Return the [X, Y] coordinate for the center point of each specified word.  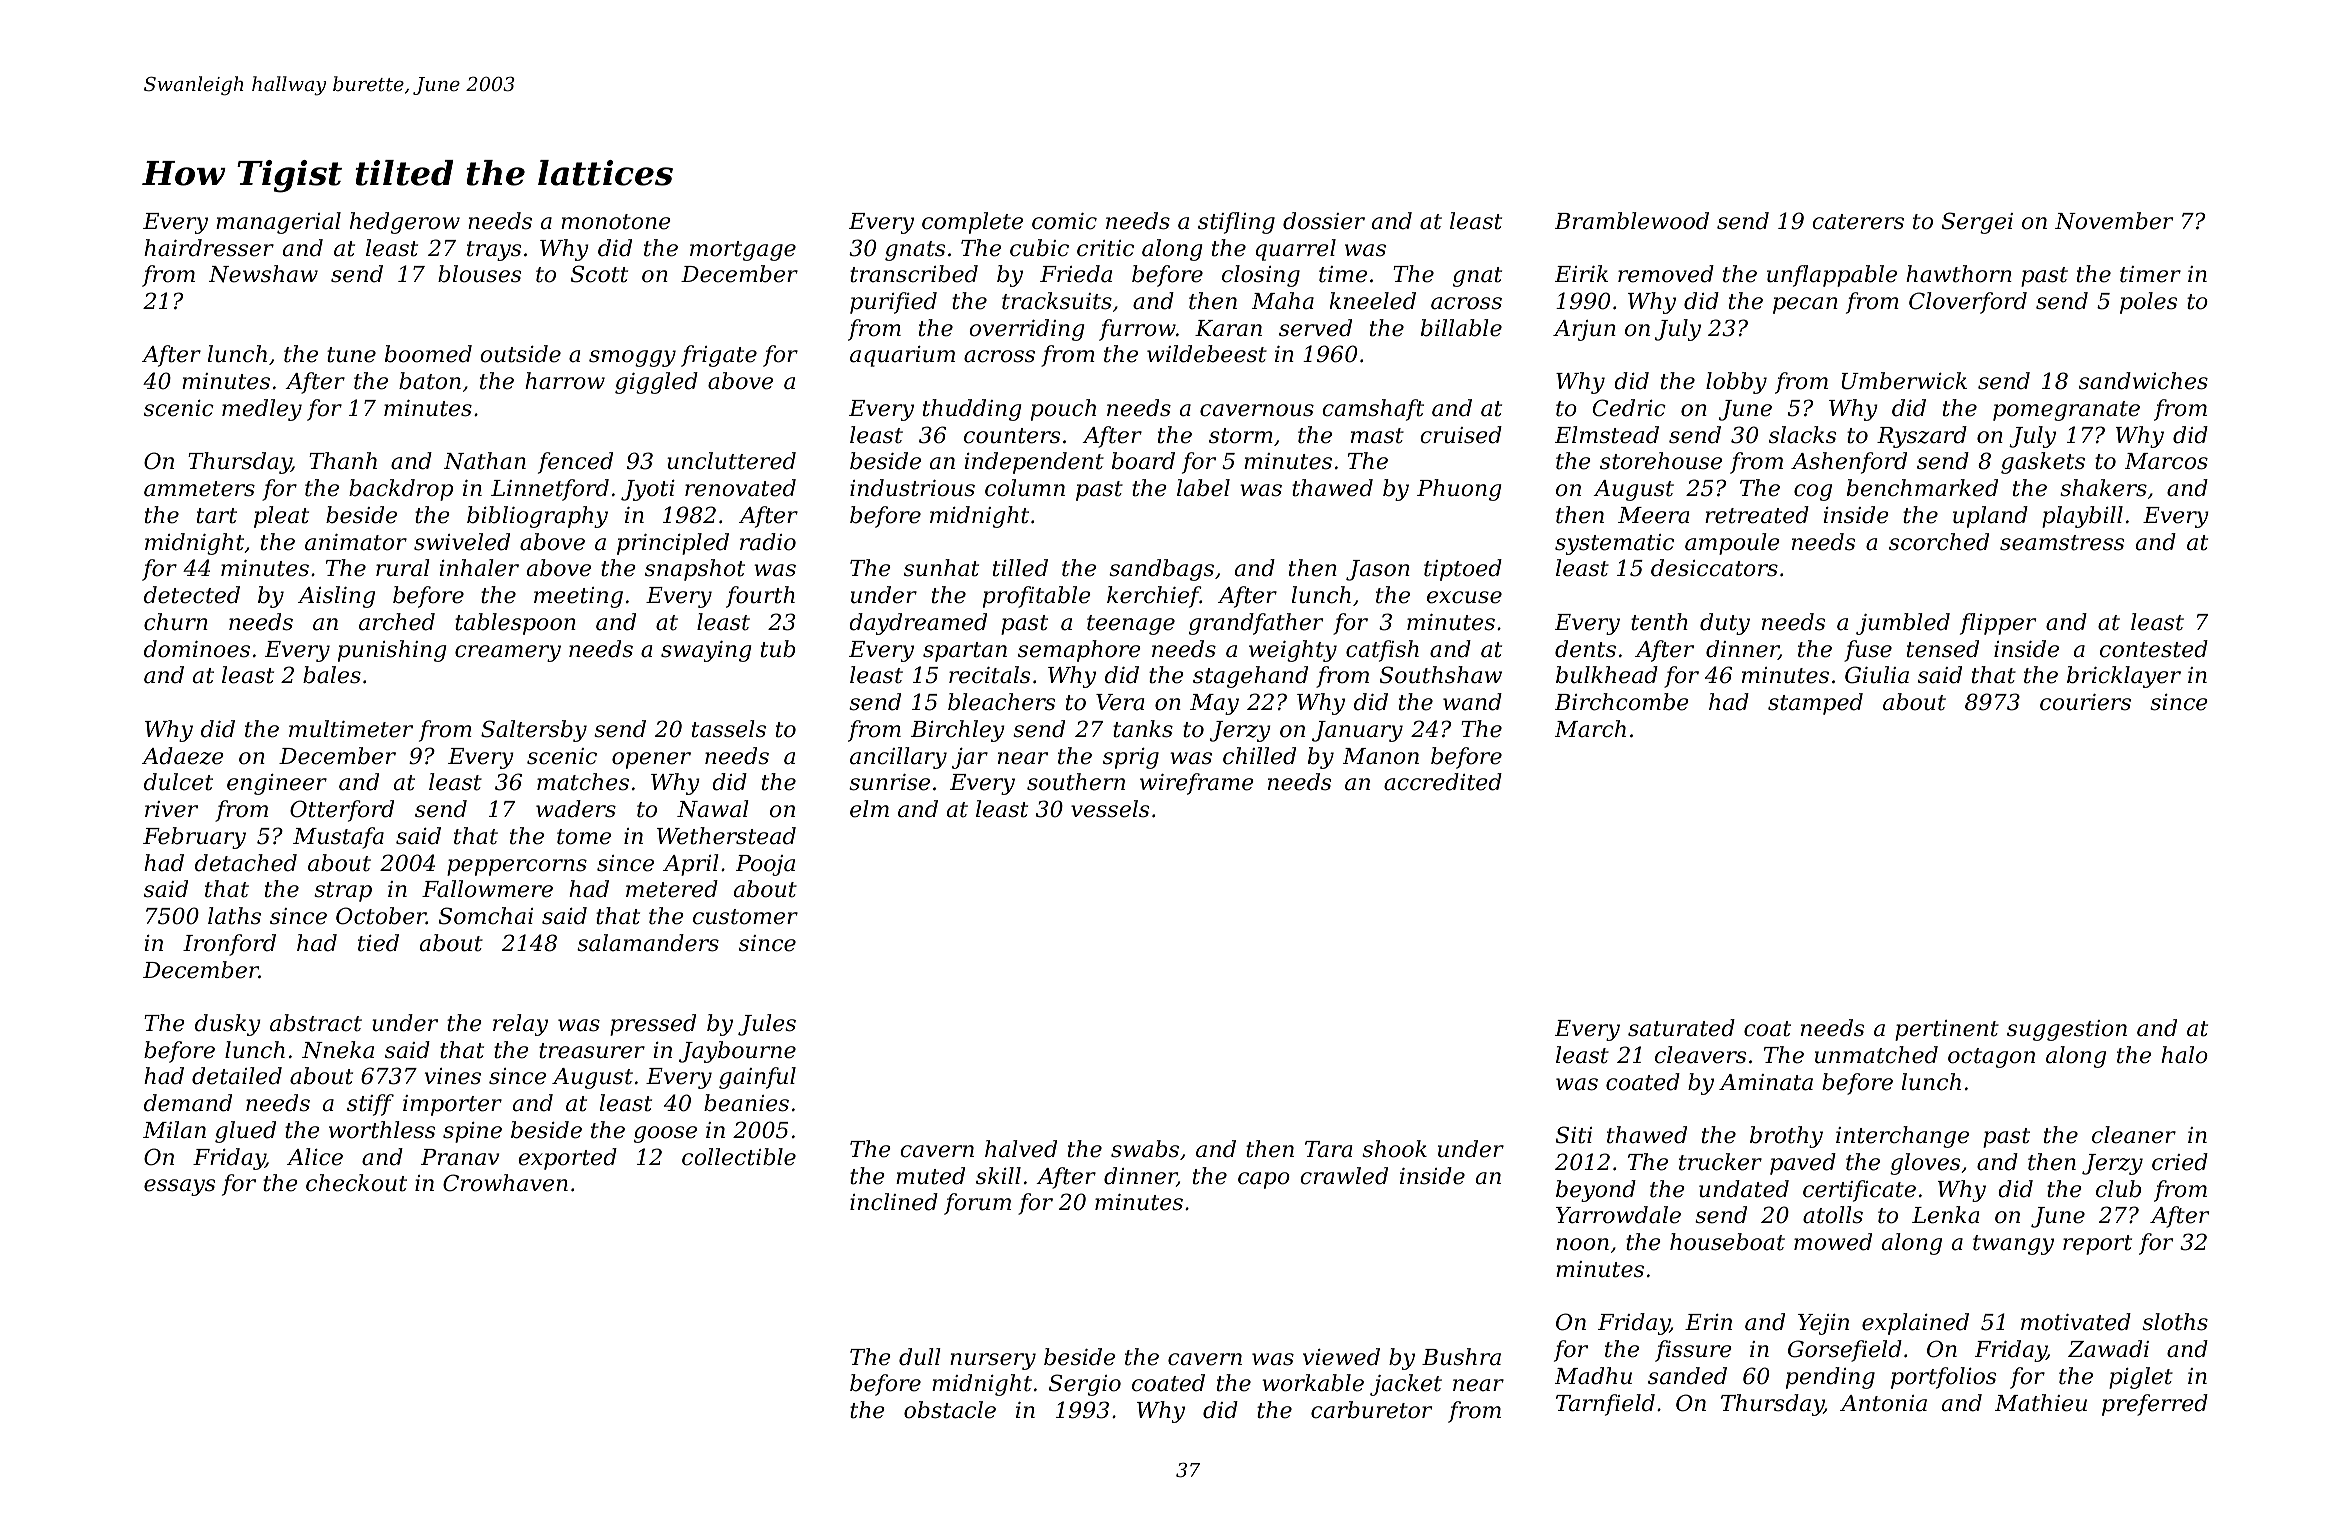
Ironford [229, 945]
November [2114, 221]
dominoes [197, 649]
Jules [767, 1025]
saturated [1681, 1028]
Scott [599, 274]
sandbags [1161, 570]
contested [2154, 649]
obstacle [950, 1410]
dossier [1324, 221]
